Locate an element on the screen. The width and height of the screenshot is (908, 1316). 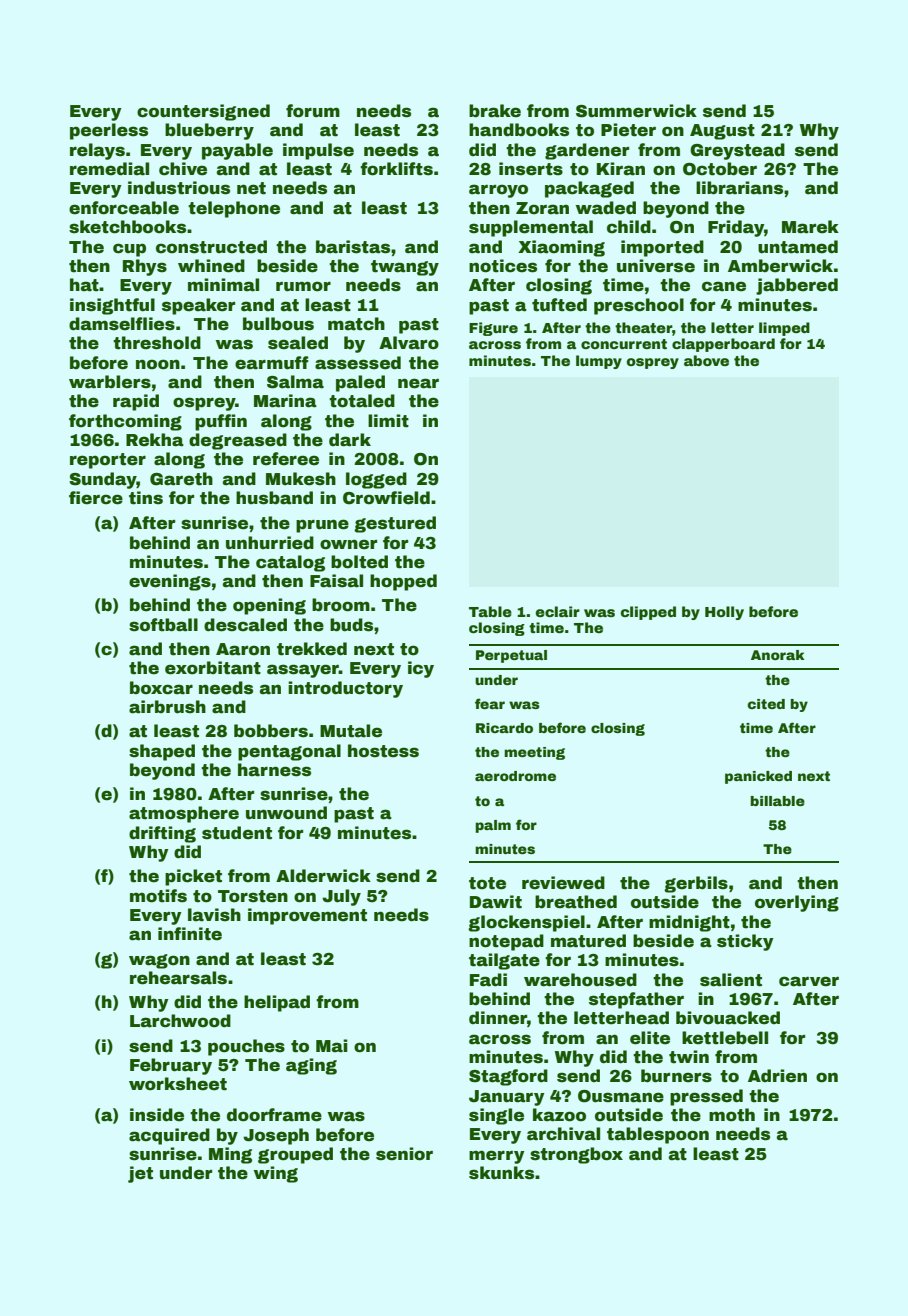
jet is located at coordinates (140, 1174).
